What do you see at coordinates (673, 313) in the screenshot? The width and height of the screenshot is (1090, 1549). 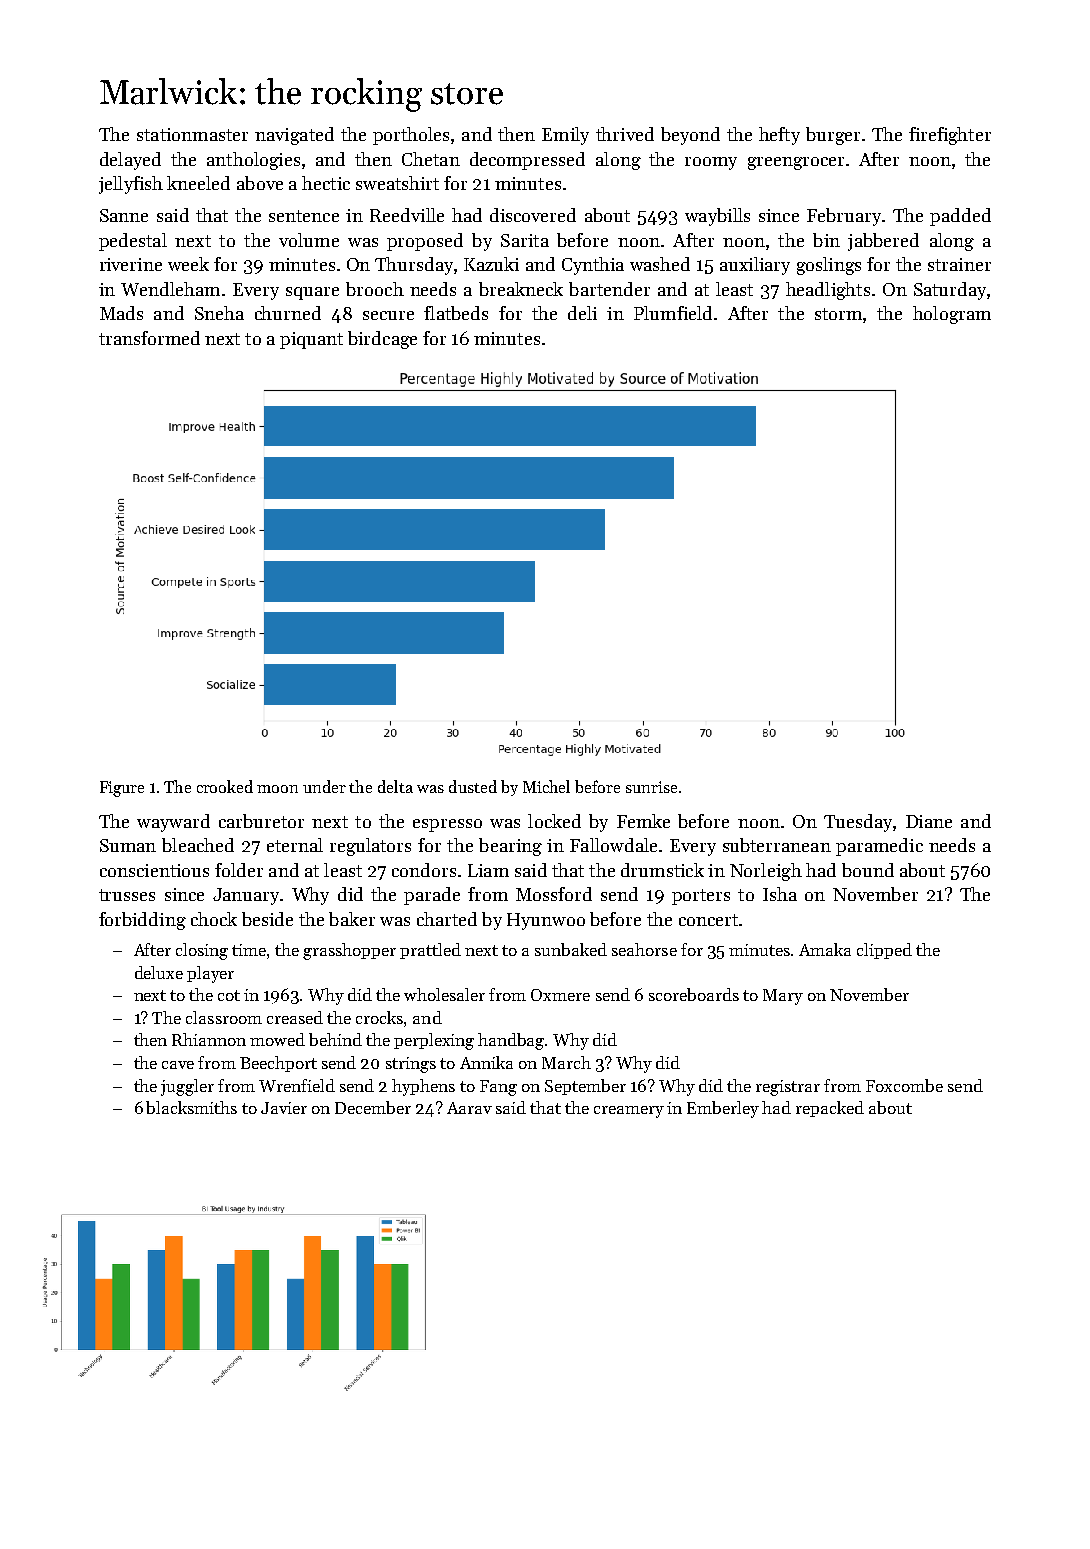 I see `Plumfield` at bounding box center [673, 313].
